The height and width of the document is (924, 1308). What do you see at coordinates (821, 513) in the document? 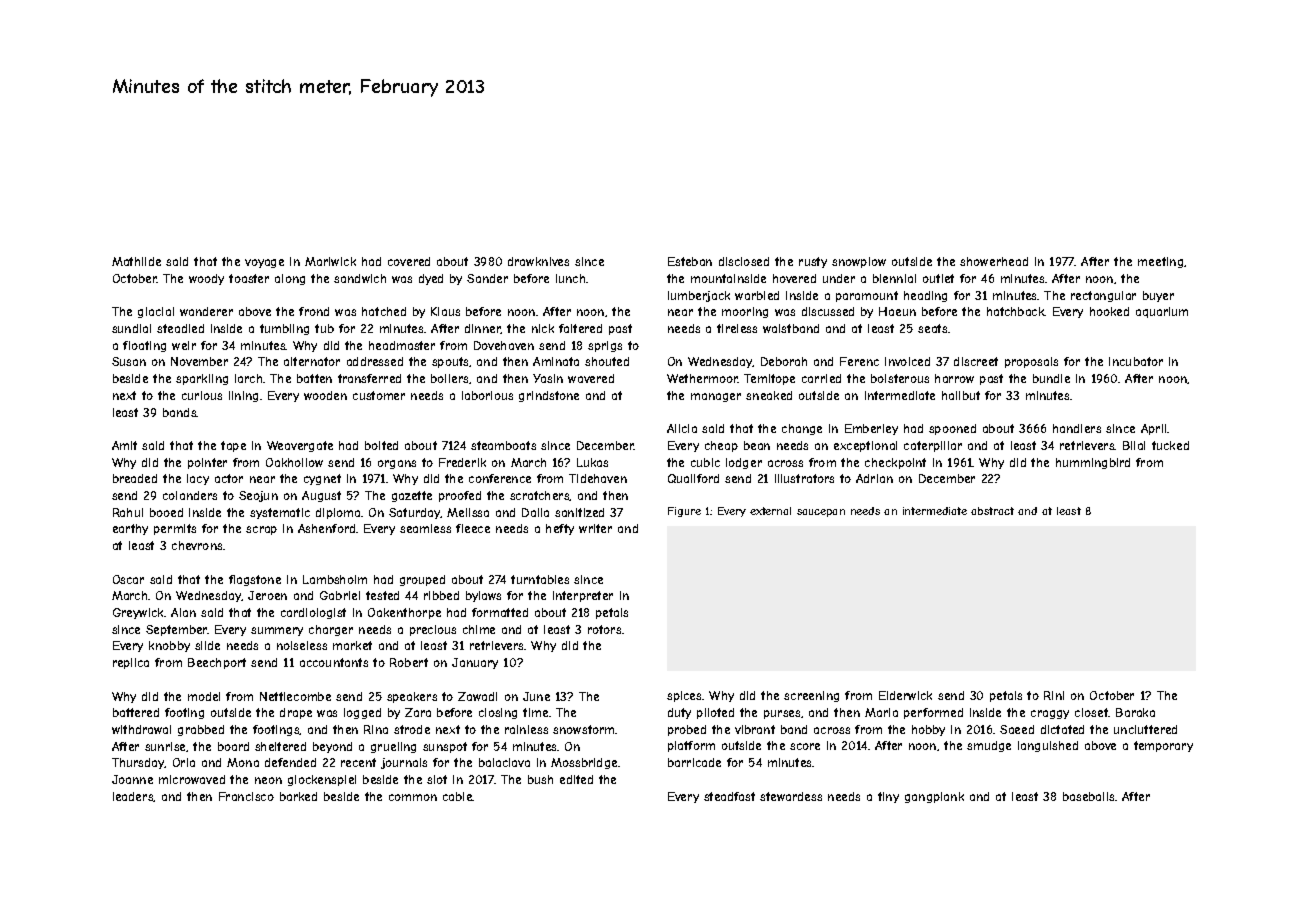
I see `saucepan` at bounding box center [821, 513].
